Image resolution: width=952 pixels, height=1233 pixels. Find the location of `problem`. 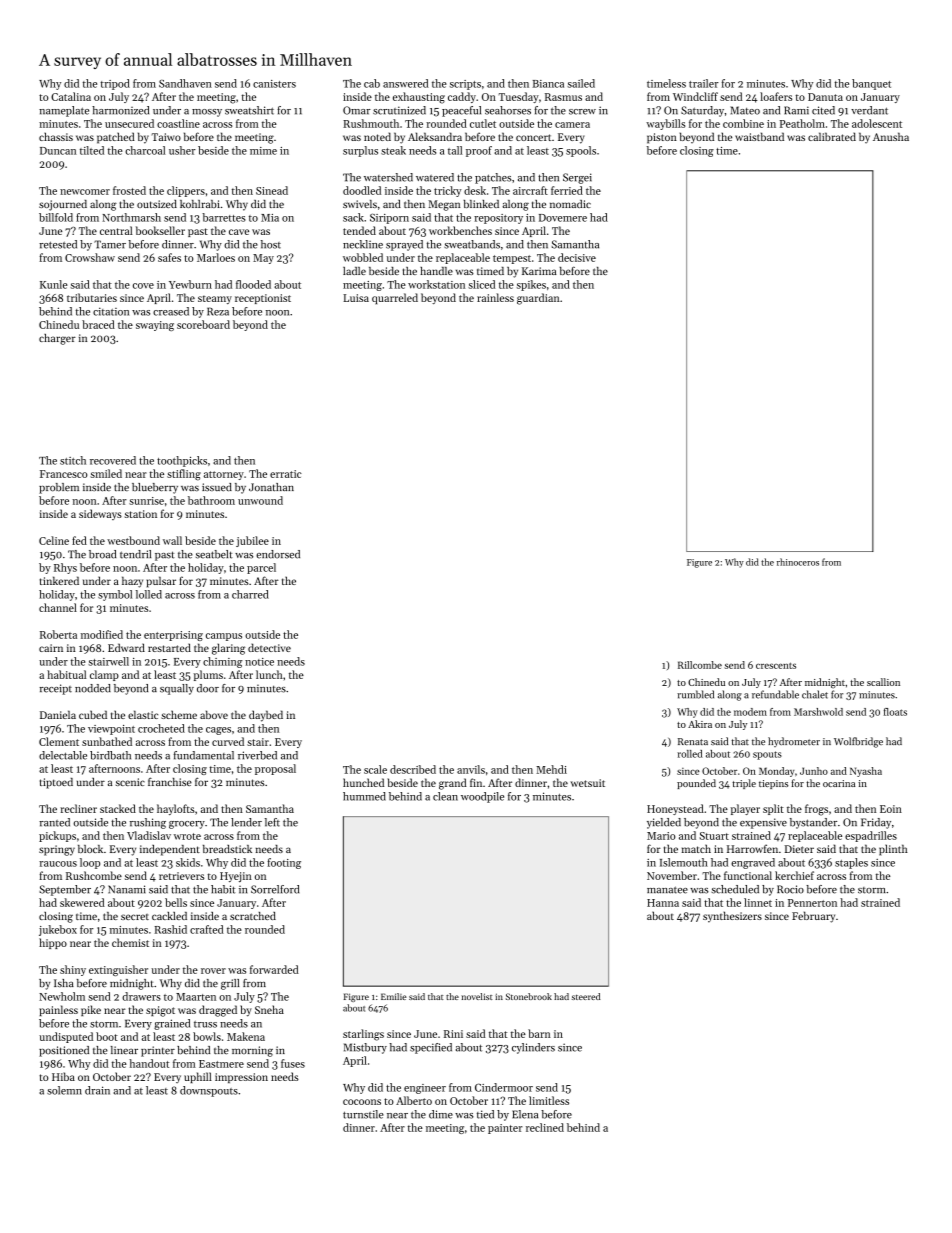

problem is located at coordinates (59, 488).
